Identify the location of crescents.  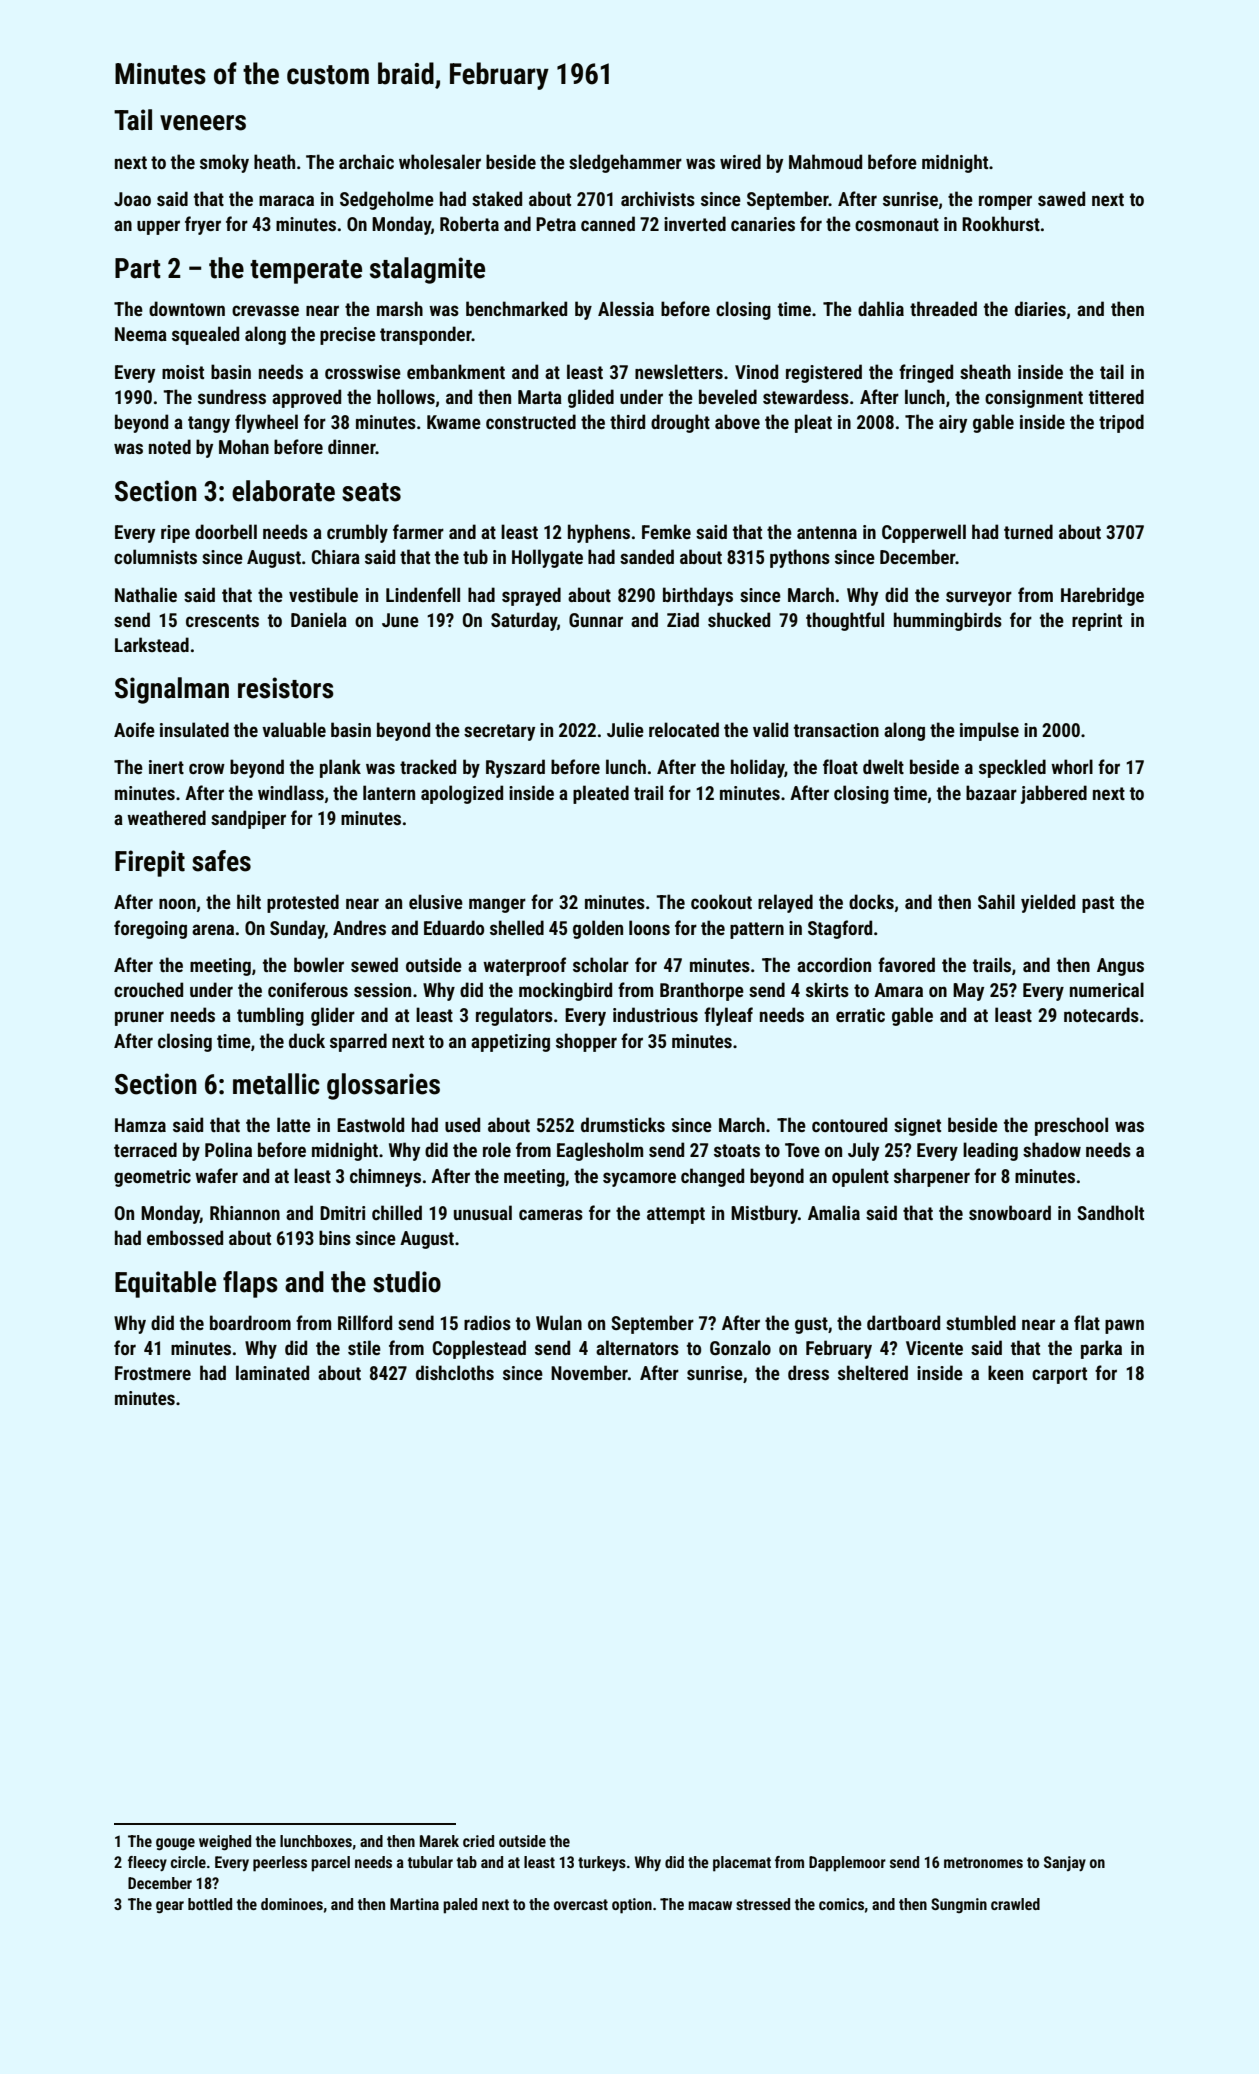
(222, 620).
